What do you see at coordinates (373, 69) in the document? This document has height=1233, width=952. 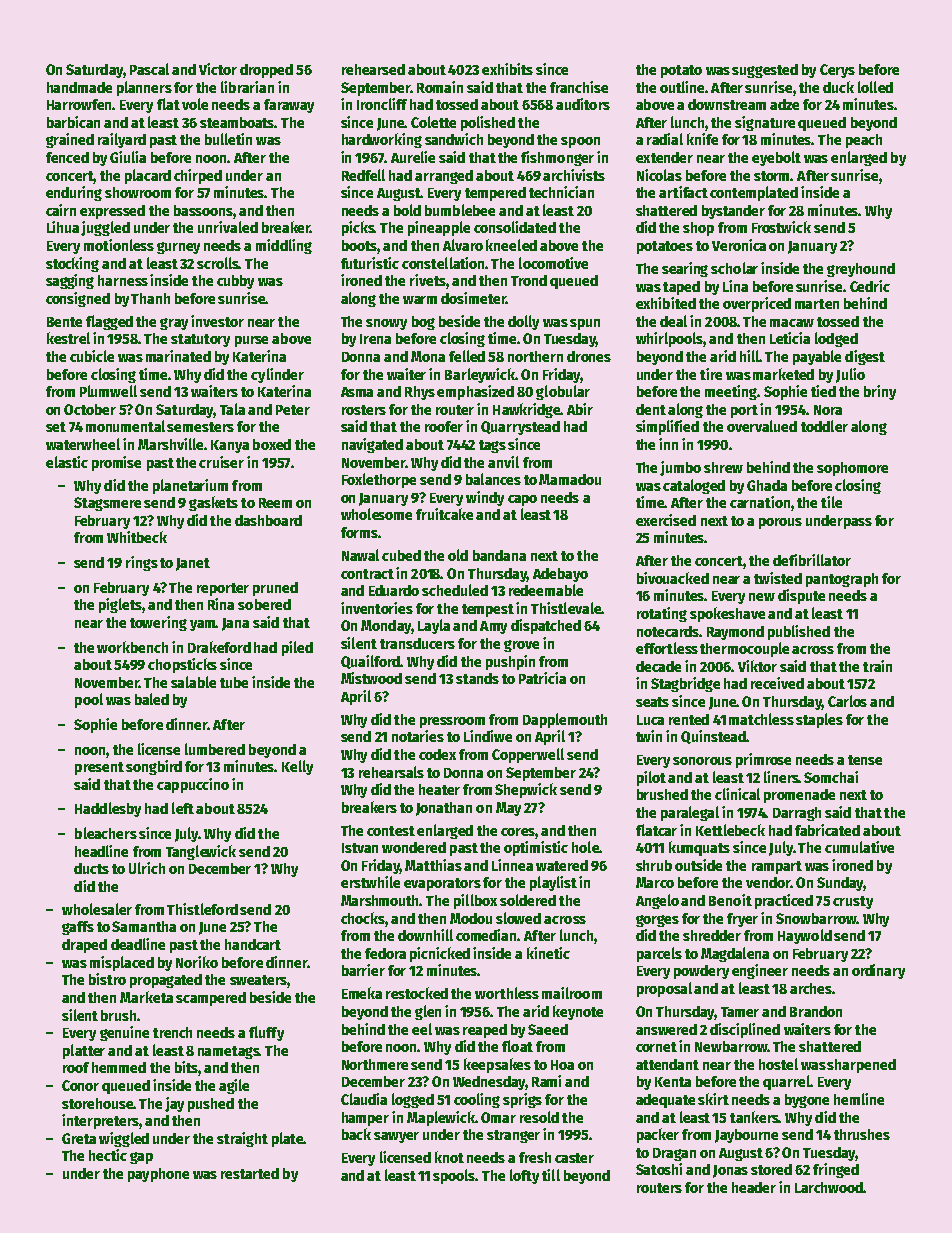 I see `rehearsed` at bounding box center [373, 69].
